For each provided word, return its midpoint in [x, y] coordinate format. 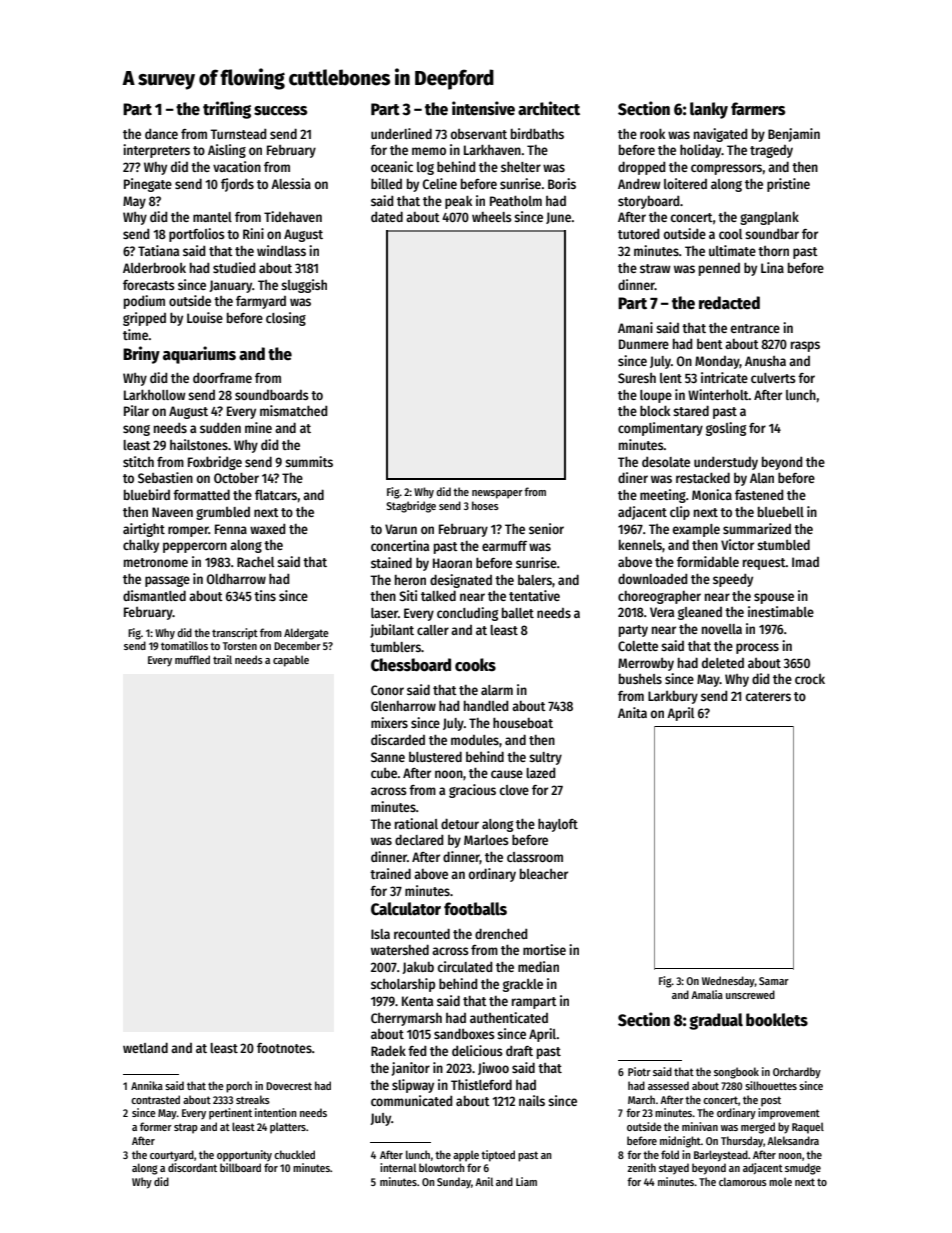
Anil [484, 1181]
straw [655, 268]
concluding [467, 614]
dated [387, 216]
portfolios [197, 235]
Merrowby [646, 664]
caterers [768, 696]
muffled [192, 659]
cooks [475, 665]
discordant [192, 1167]
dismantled [154, 595]
